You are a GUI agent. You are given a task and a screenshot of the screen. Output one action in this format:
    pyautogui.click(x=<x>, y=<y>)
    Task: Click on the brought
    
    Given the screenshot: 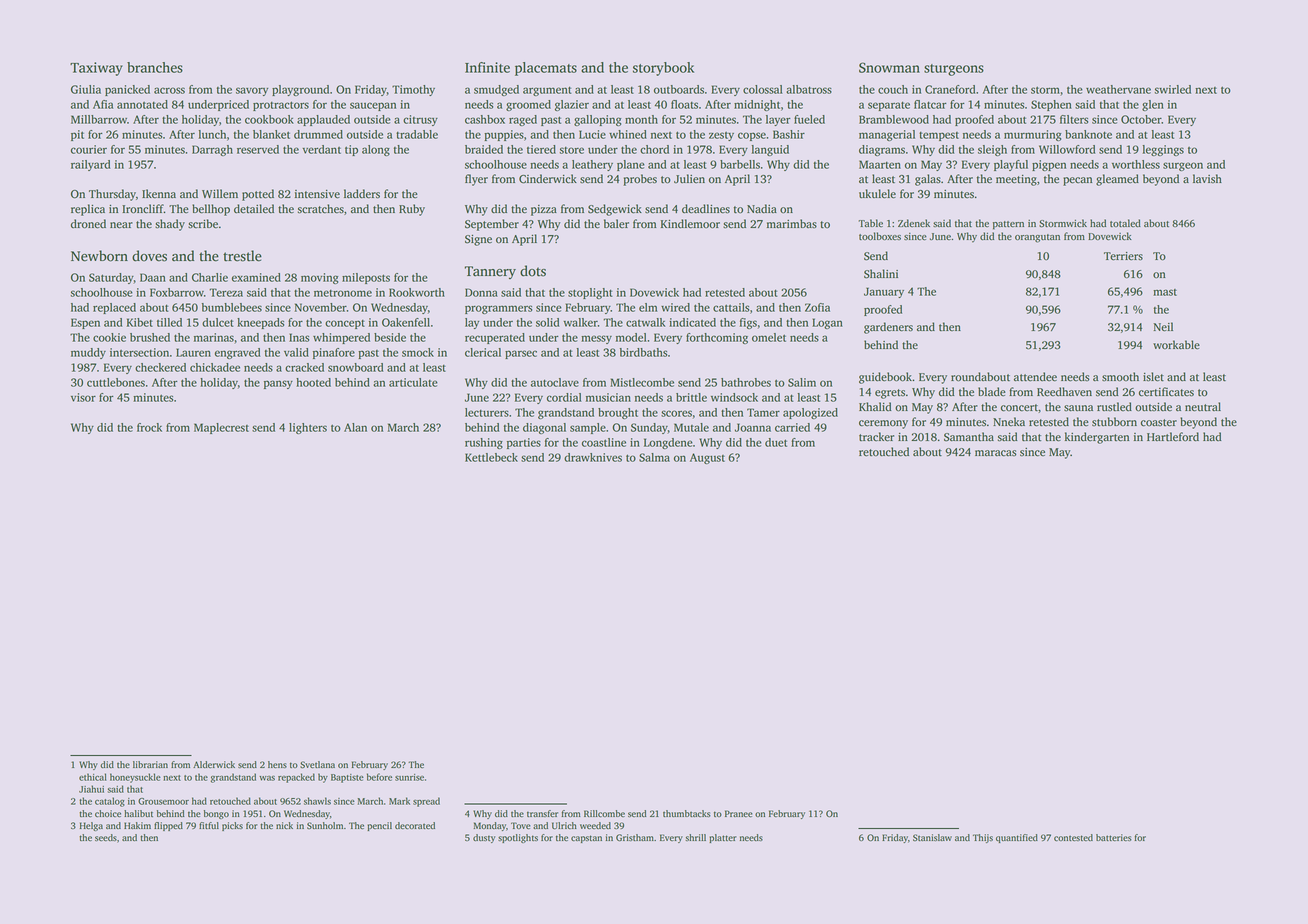 What is the action you would take?
    pyautogui.click(x=618, y=413)
